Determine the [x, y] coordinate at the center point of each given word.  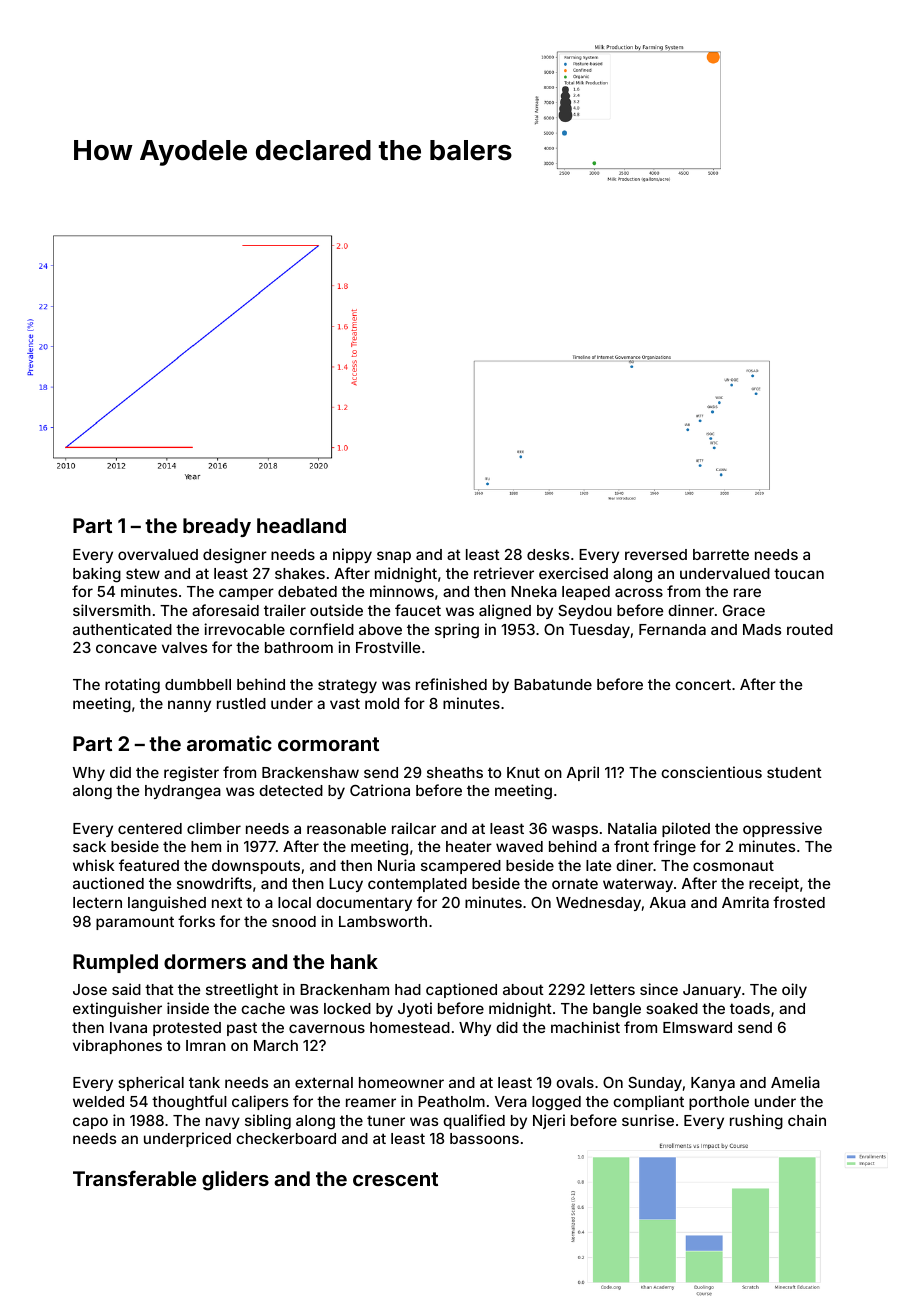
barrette [721, 554]
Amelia [795, 1082]
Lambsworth [383, 921]
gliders [235, 1180]
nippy [352, 555]
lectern [97, 902]
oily [794, 990]
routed [810, 629]
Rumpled [115, 963]
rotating [132, 686]
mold [382, 703]
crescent [395, 1179]
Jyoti [415, 1009]
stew [143, 573]
